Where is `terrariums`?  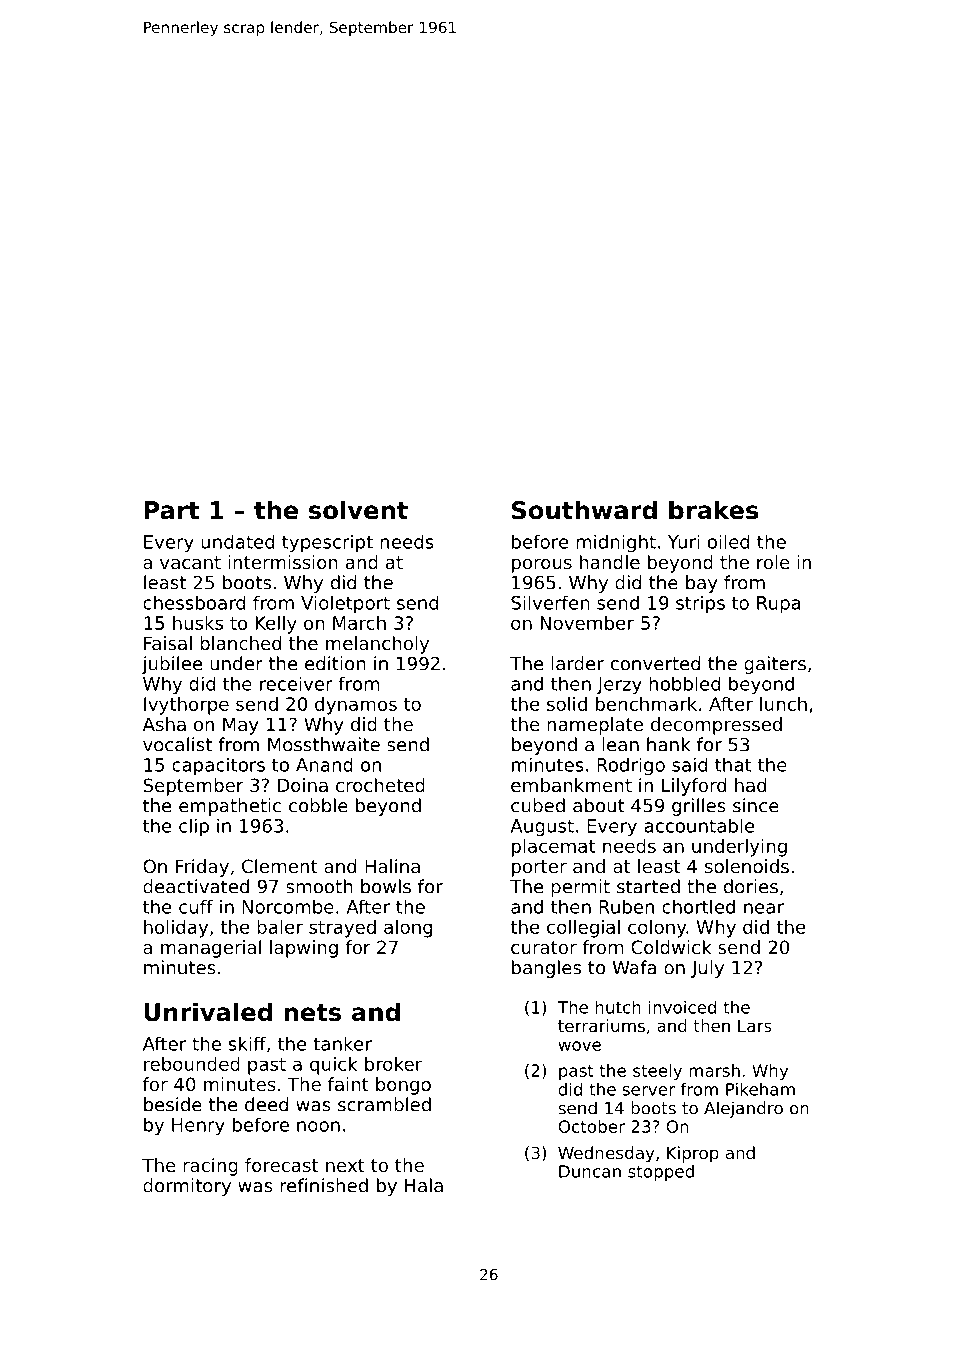 terrariums is located at coordinates (601, 1025).
